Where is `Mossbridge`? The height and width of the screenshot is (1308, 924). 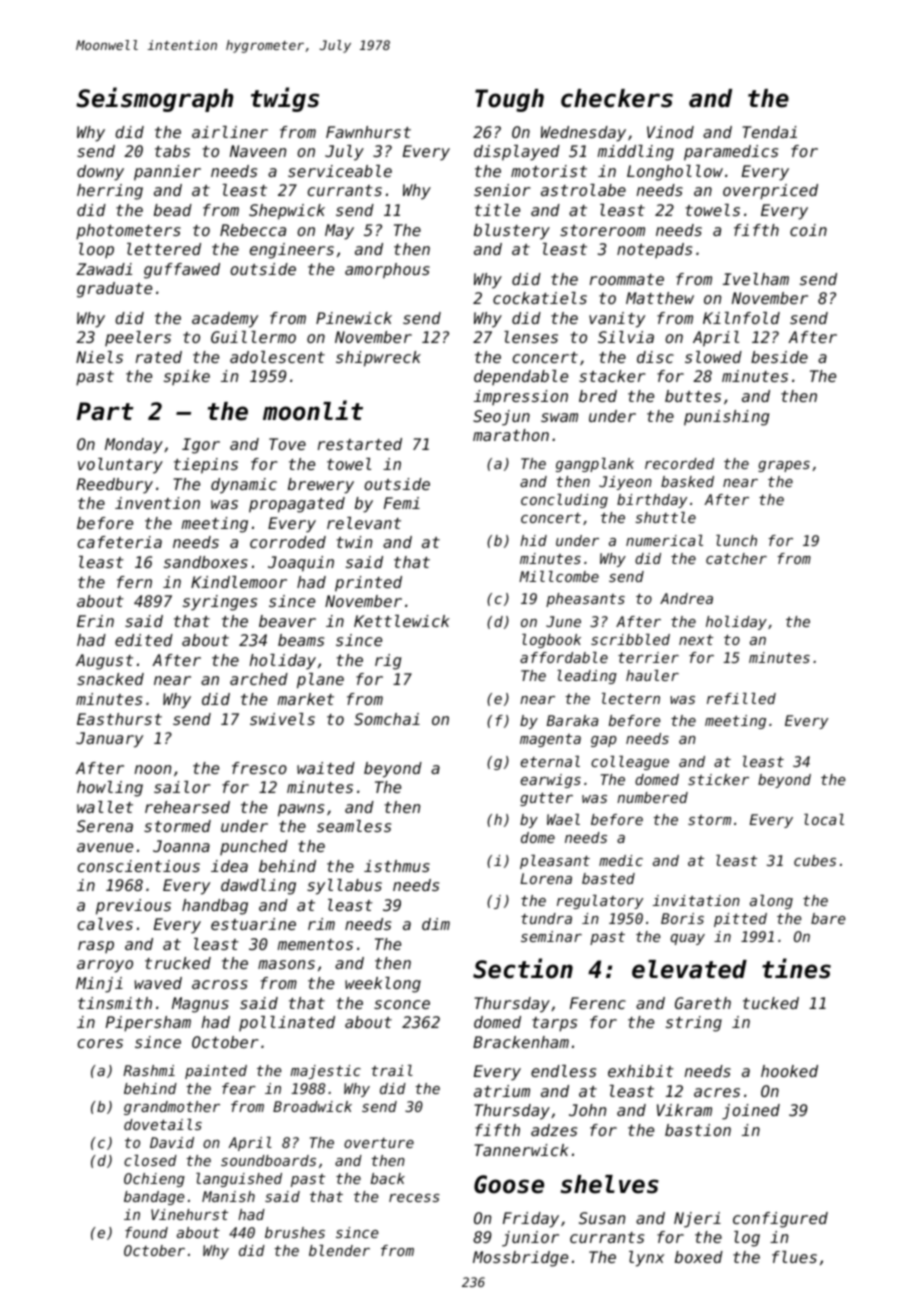
Mossbridge is located at coordinates (520, 1259).
